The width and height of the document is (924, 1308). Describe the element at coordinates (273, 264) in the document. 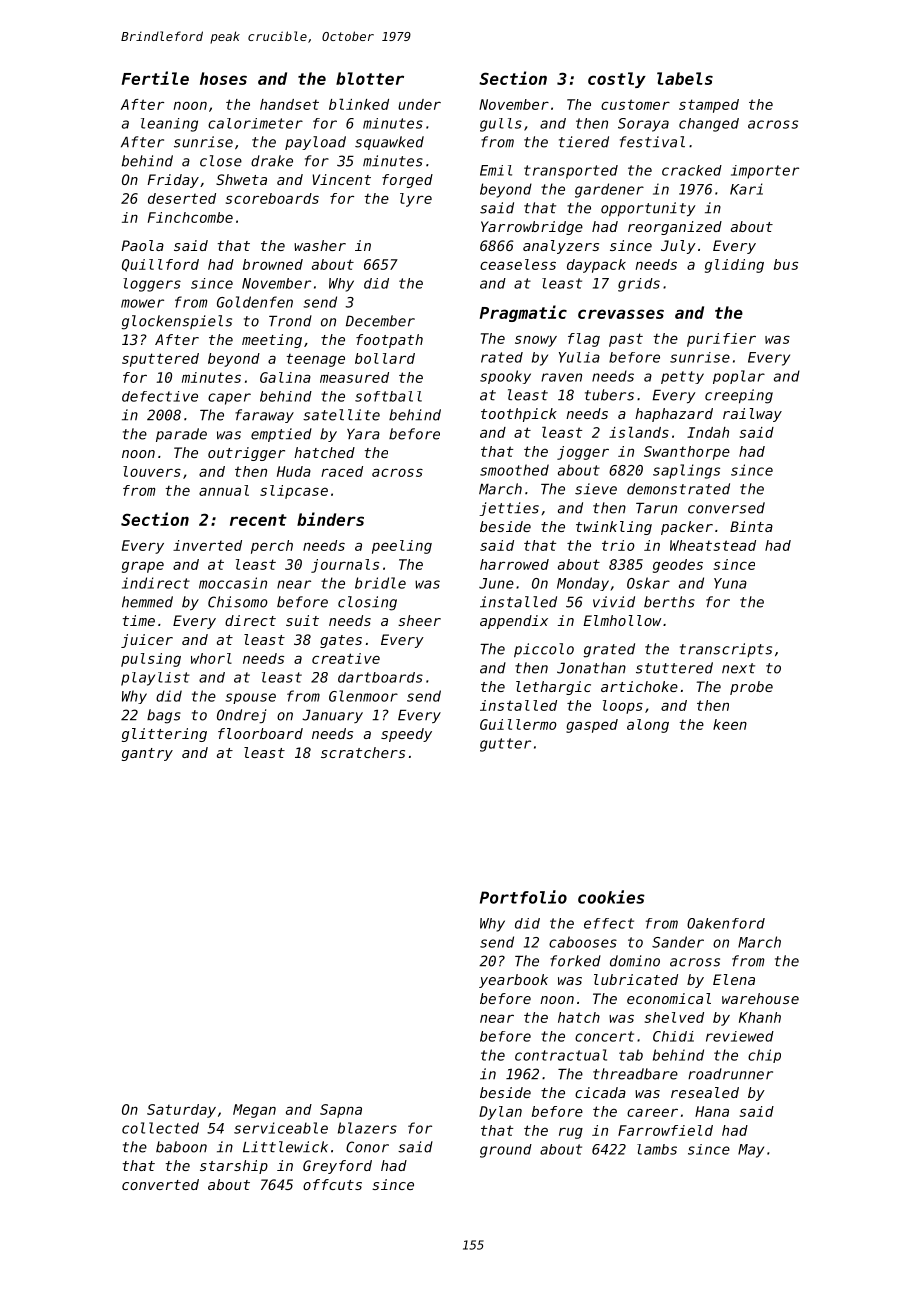

I see `browned` at that location.
